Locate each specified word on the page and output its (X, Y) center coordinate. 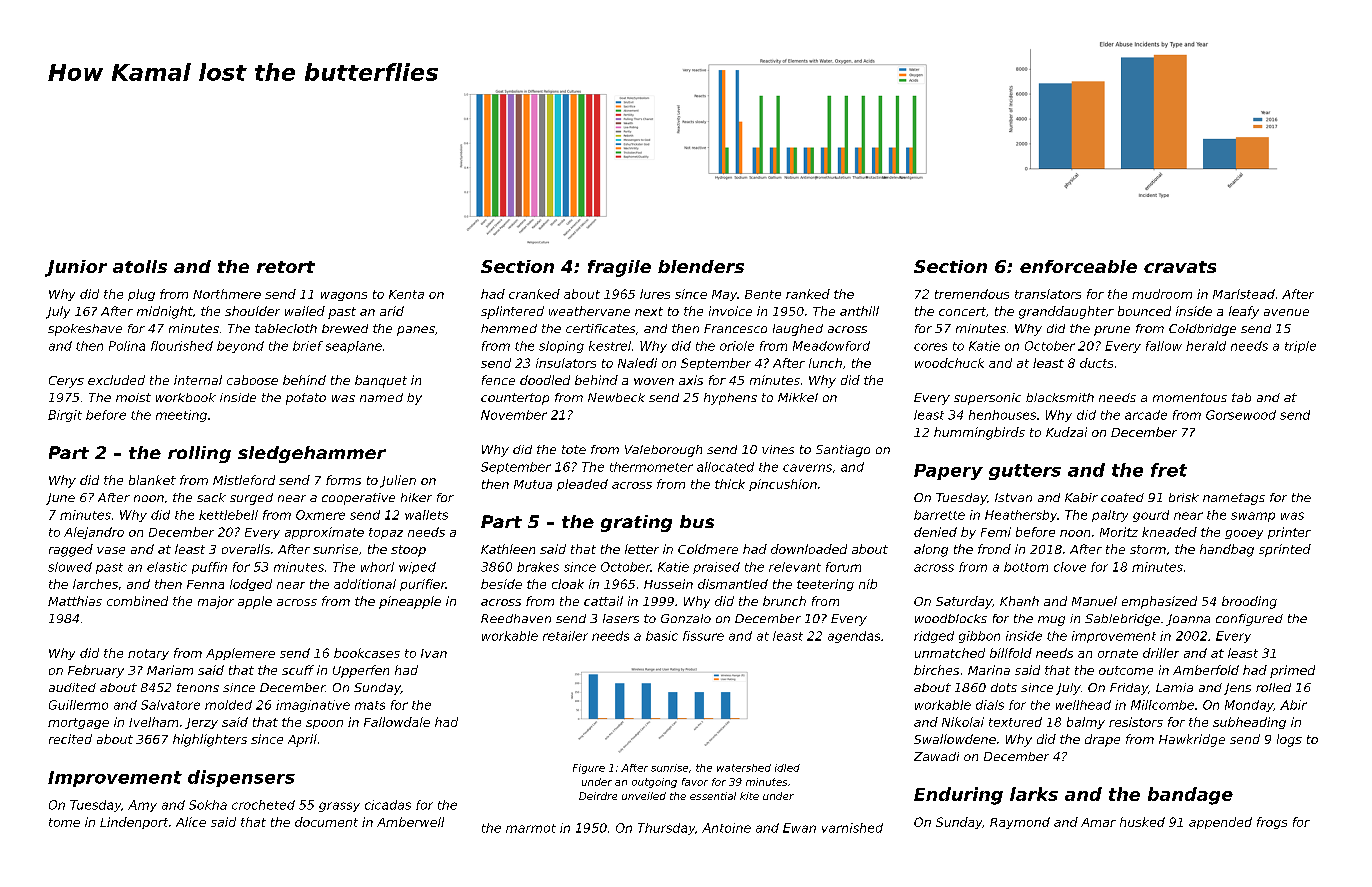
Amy (142, 806)
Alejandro (94, 533)
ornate (1118, 653)
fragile (619, 268)
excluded (116, 380)
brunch (784, 601)
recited (70, 739)
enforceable (1078, 266)
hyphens (730, 399)
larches (95, 584)
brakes (538, 567)
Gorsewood (1241, 415)
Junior (76, 268)
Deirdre (598, 796)
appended (1220, 823)
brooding (1249, 602)
